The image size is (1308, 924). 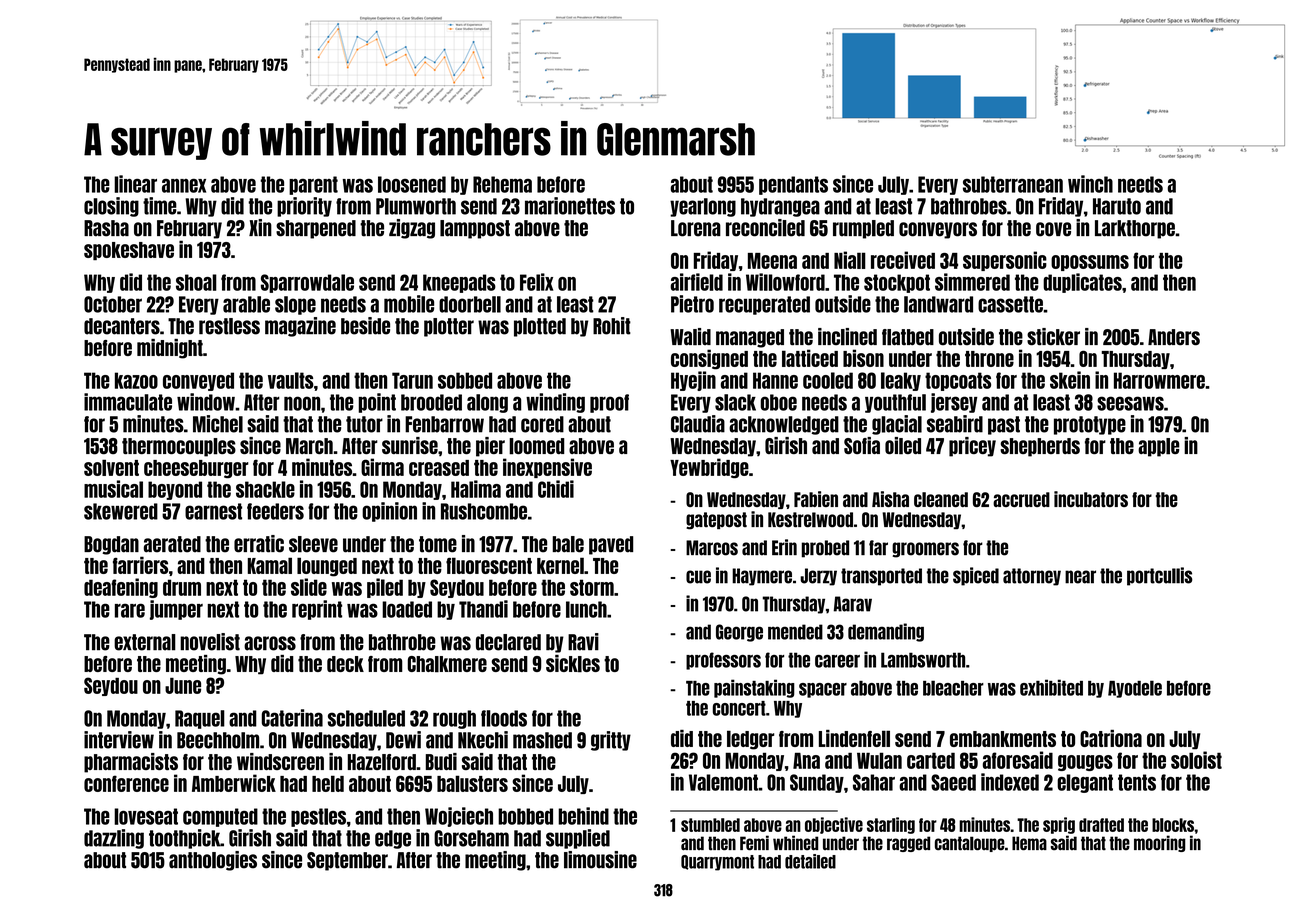 I want to click on duplicates, so click(x=1082, y=283).
